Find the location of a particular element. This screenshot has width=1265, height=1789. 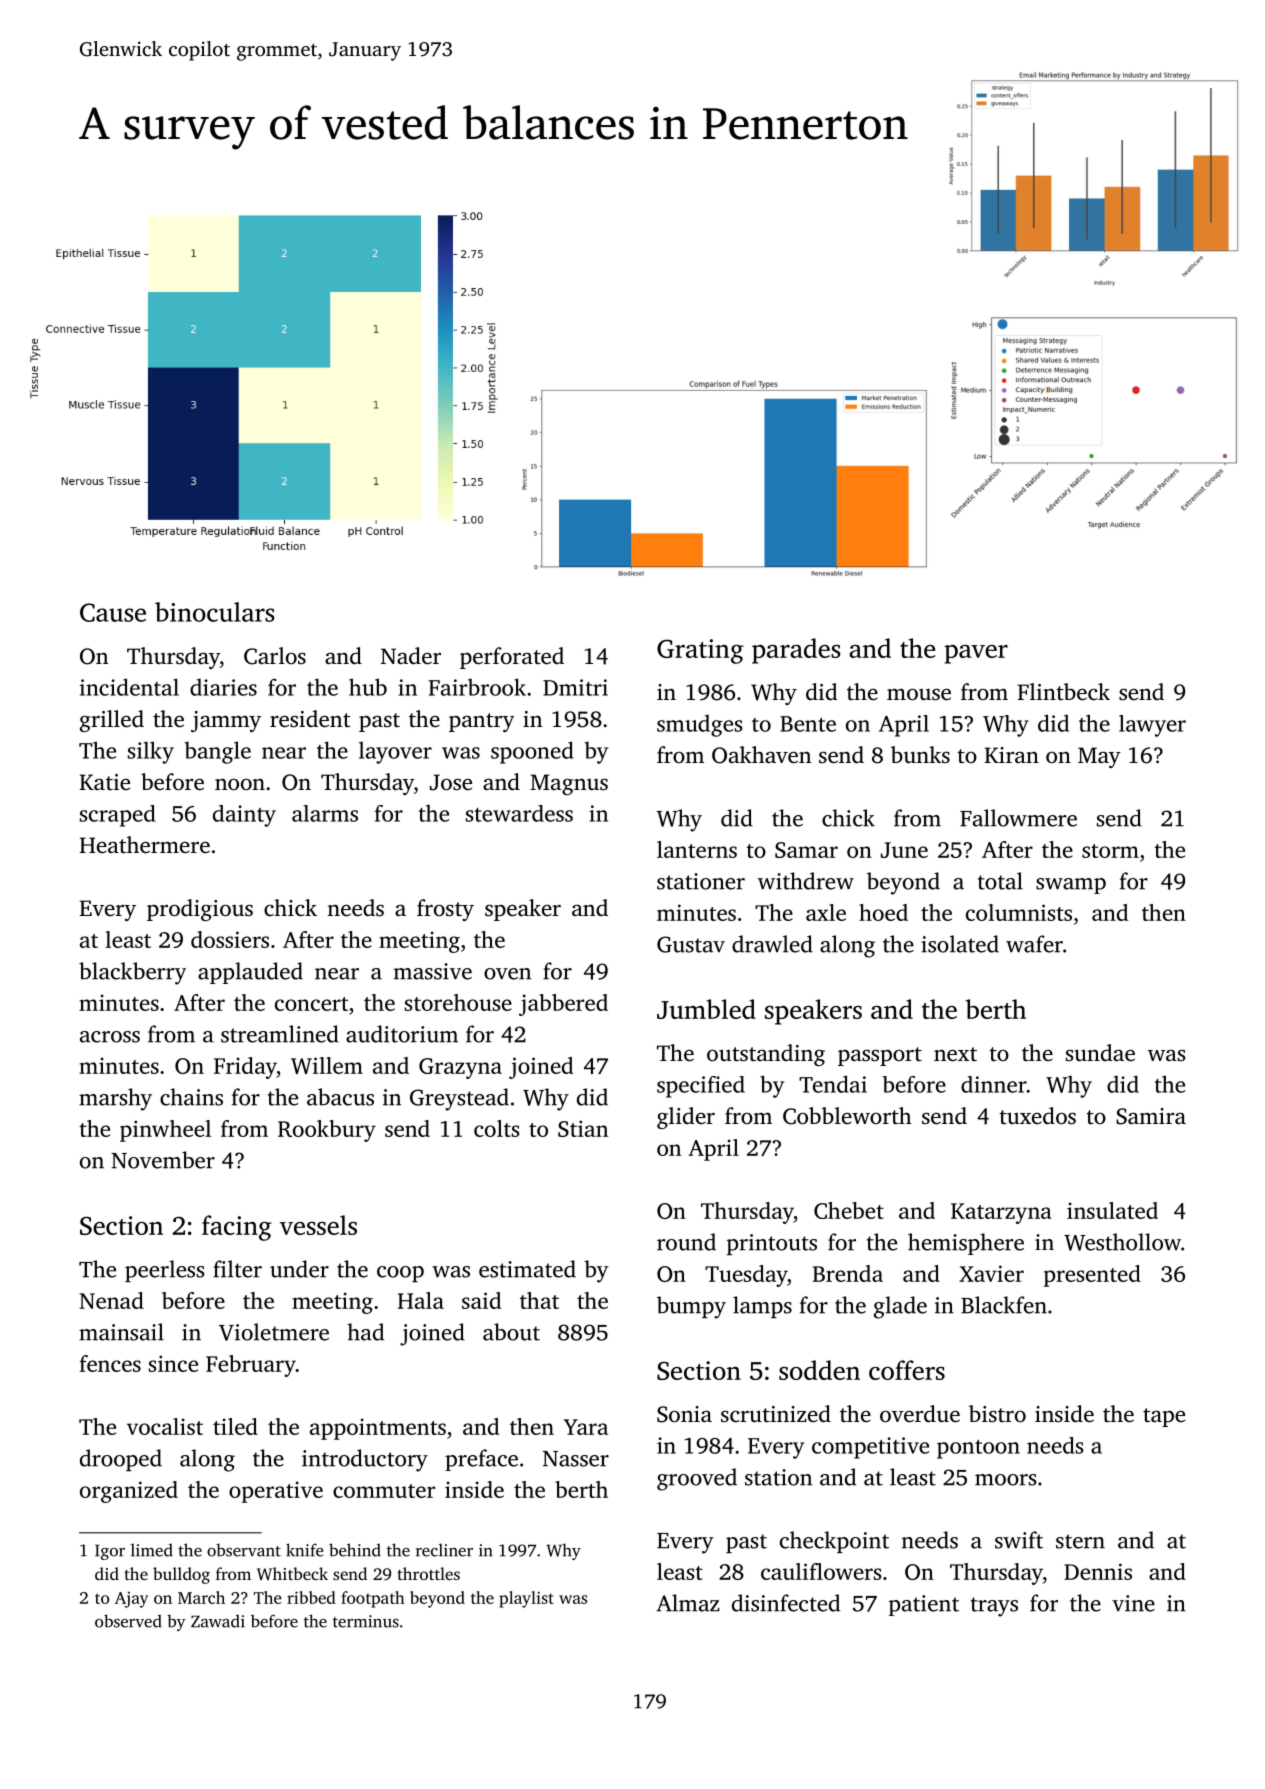

jabbered is located at coordinates (563, 1005).
